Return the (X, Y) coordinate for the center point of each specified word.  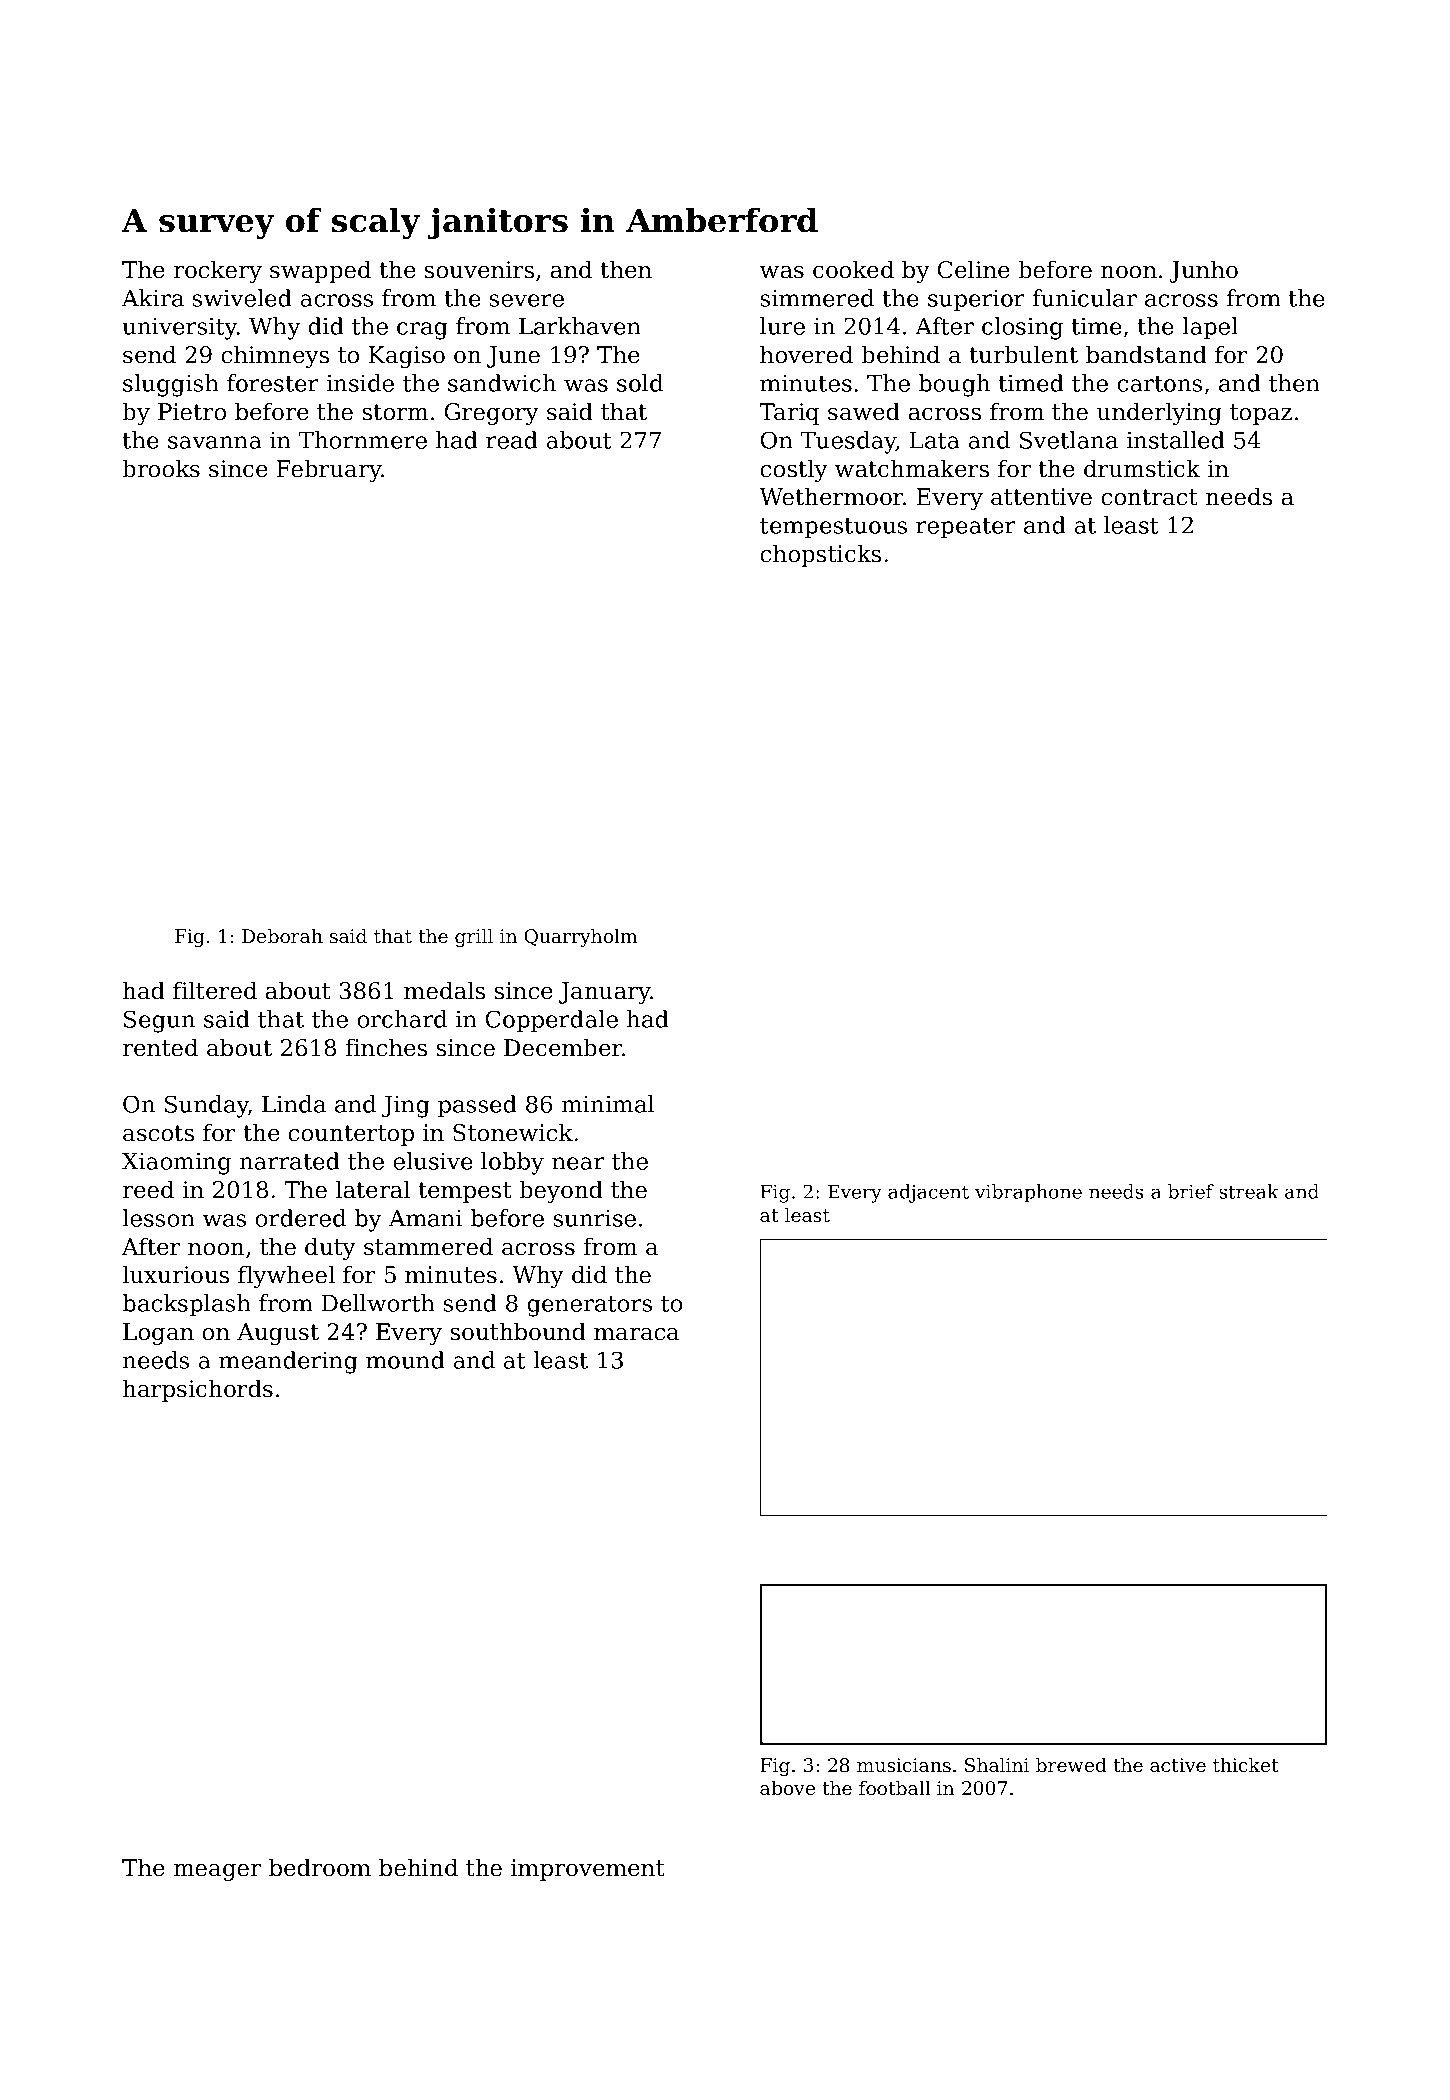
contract (1149, 497)
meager (217, 1872)
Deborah (282, 935)
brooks (161, 468)
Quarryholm (581, 937)
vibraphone (1028, 1193)
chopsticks (820, 555)
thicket (1246, 1765)
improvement (588, 1870)
